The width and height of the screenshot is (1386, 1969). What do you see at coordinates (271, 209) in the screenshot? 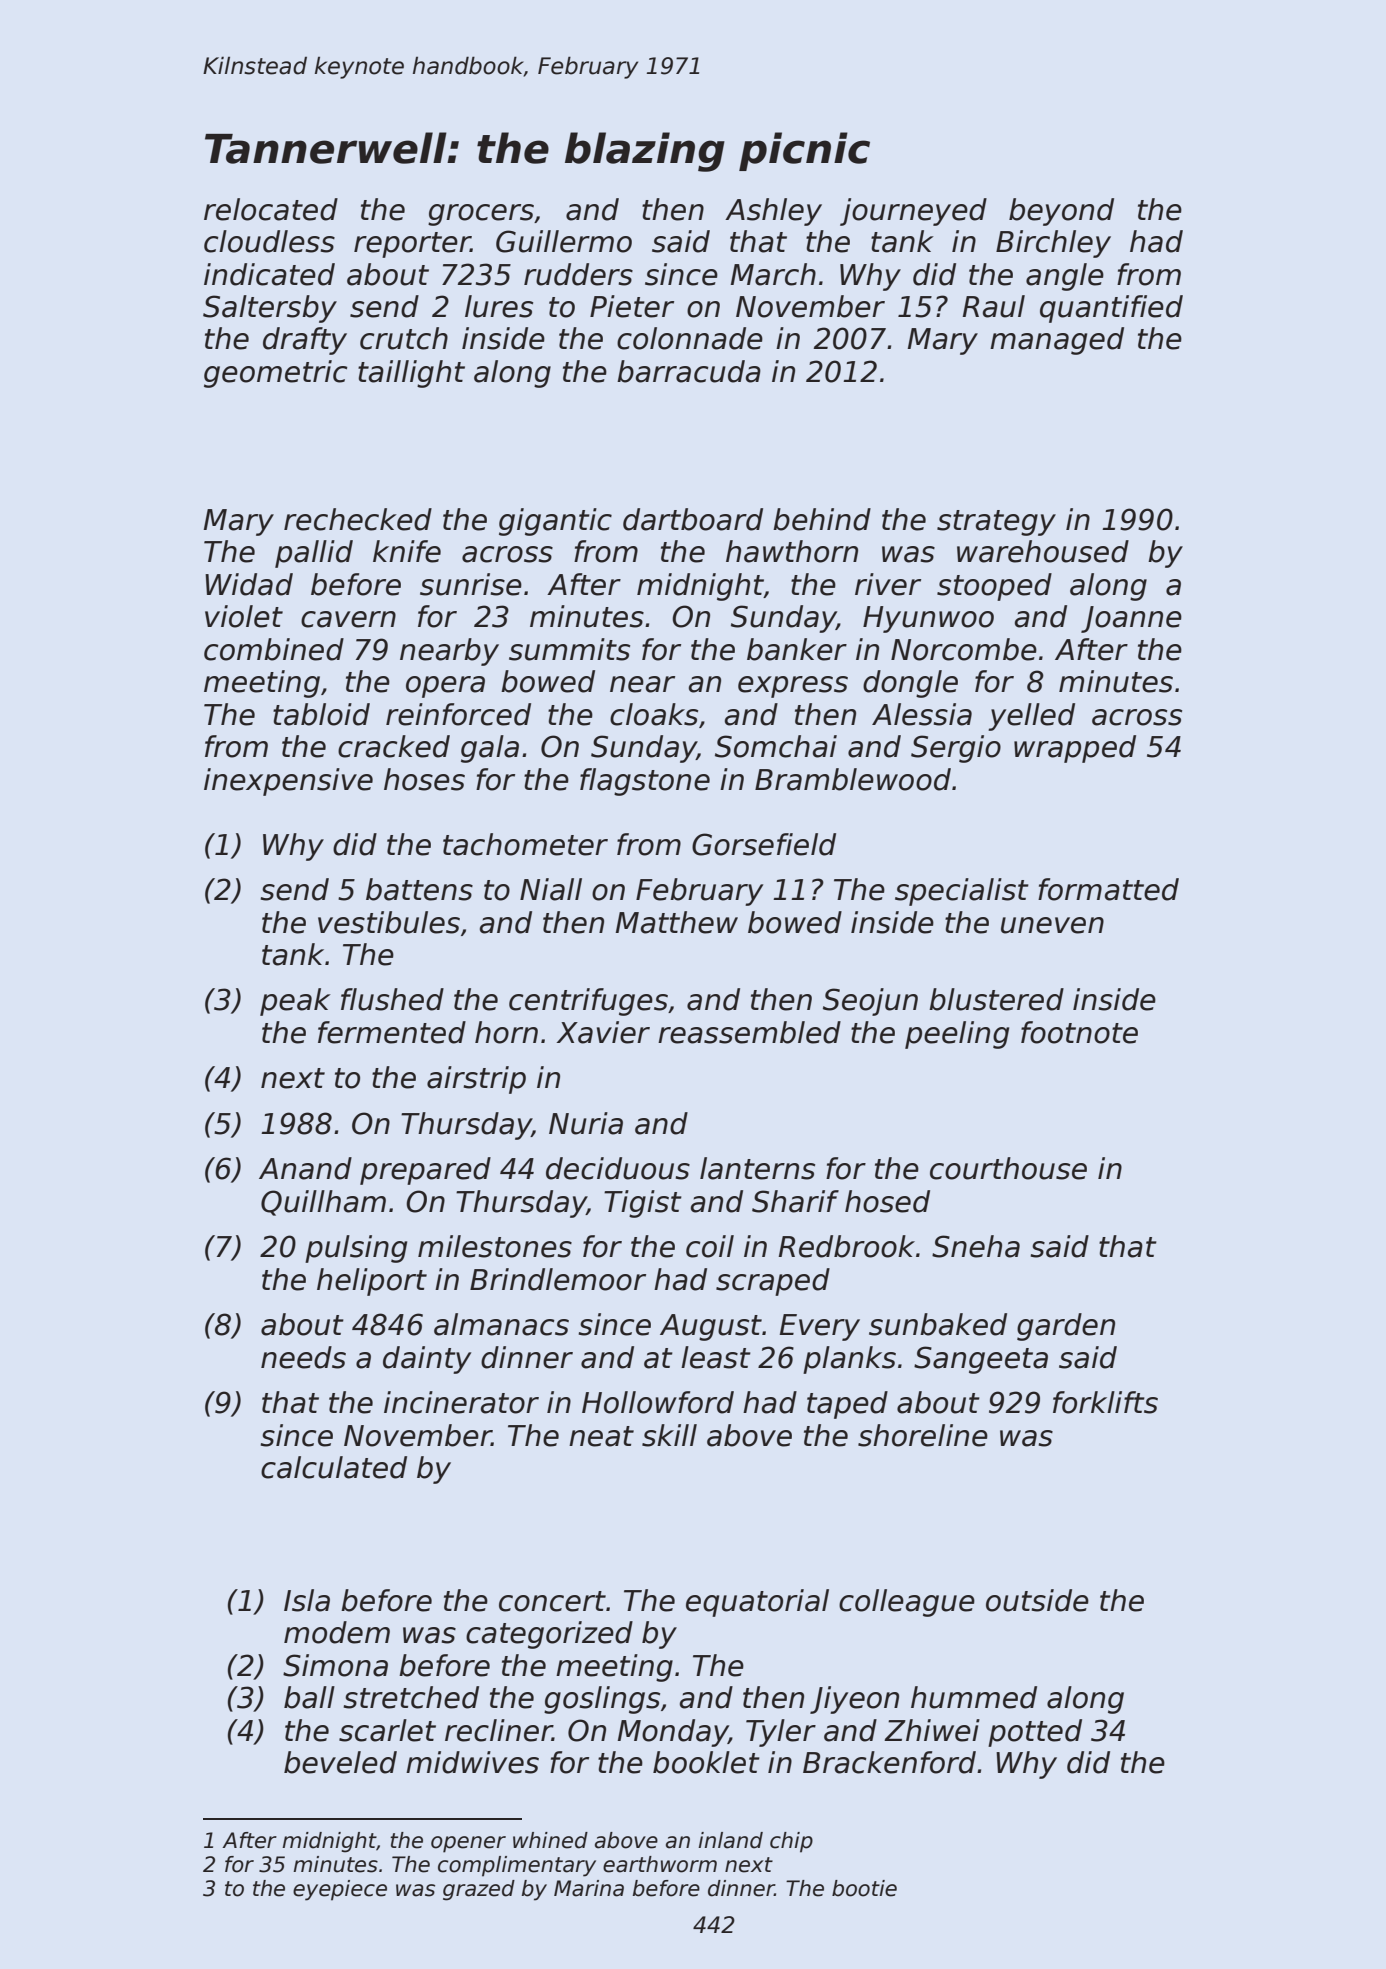
I see `relocated` at bounding box center [271, 209].
